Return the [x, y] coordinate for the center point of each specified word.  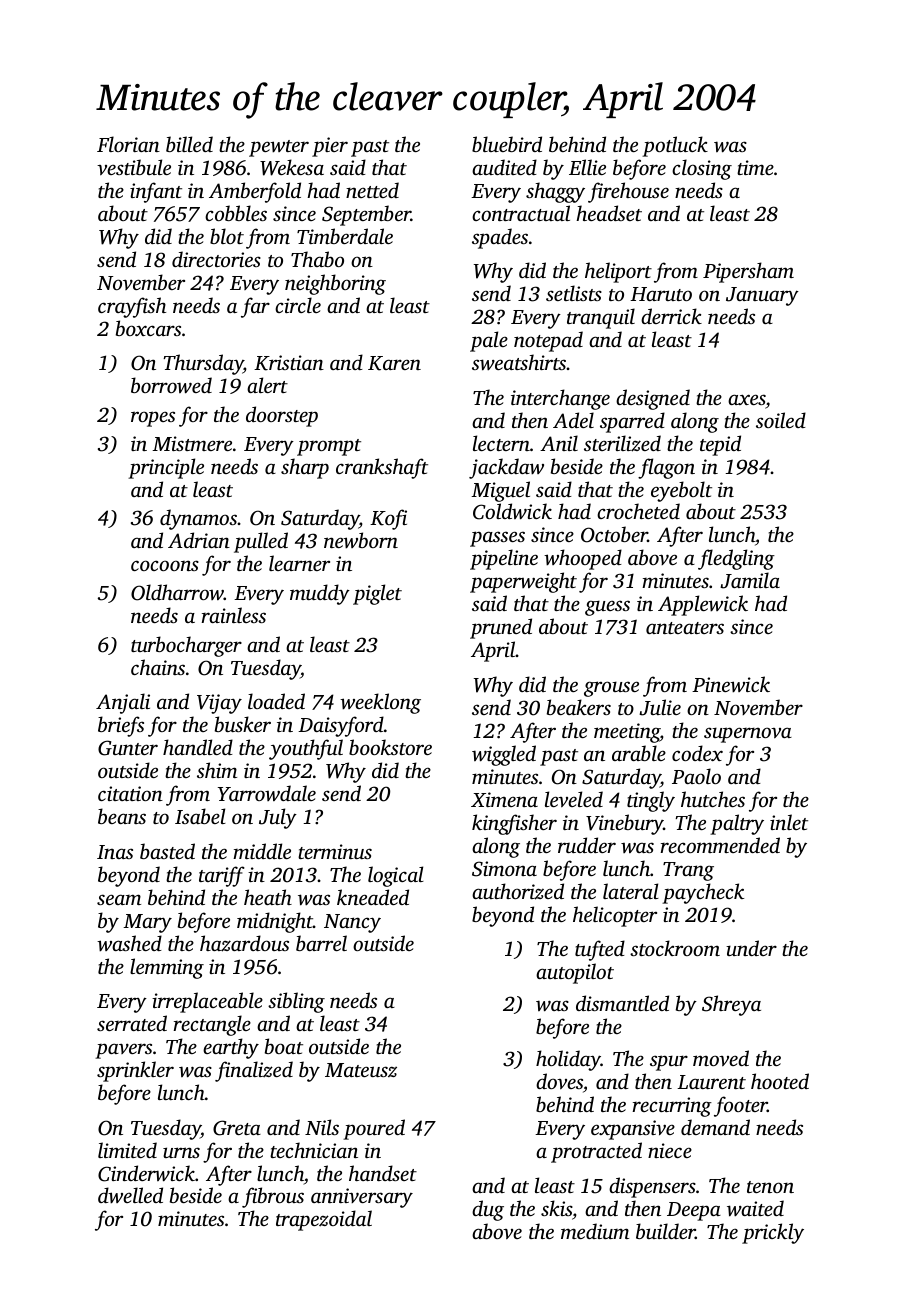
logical [396, 876]
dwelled [130, 1195]
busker [243, 724]
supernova [748, 735]
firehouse [628, 192]
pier [330, 147]
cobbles [236, 213]
